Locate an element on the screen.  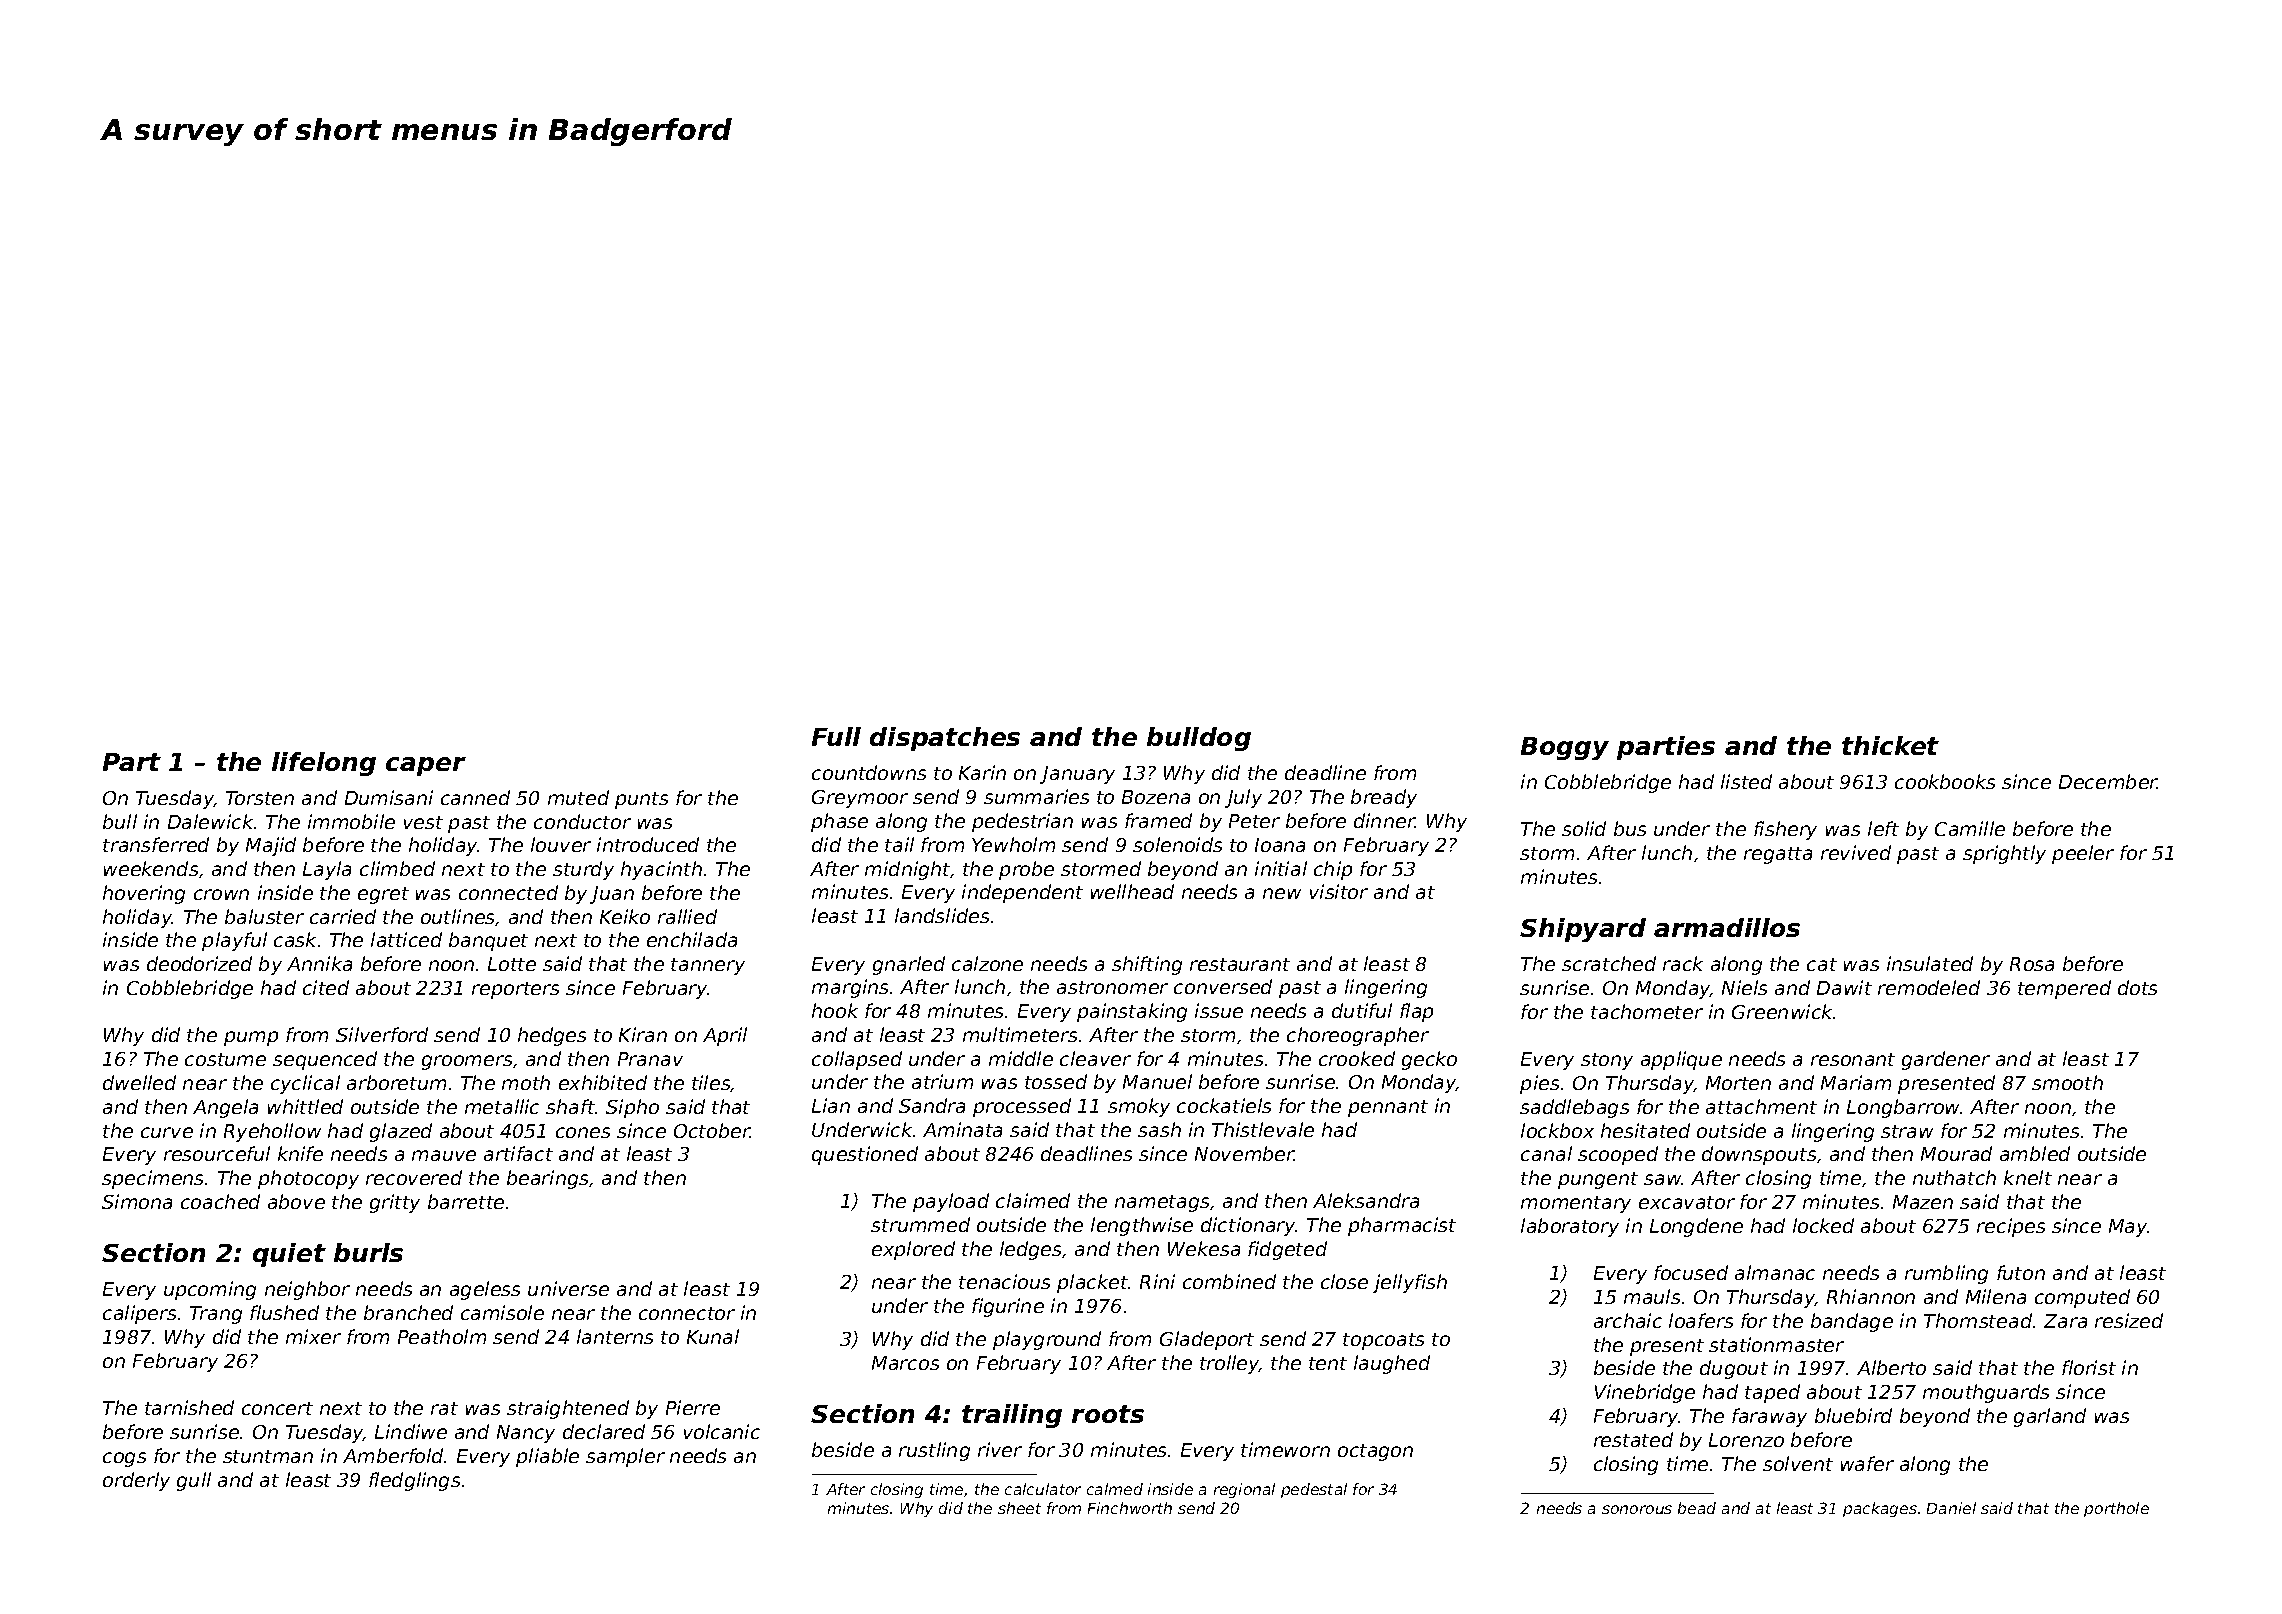
Thistlevale is located at coordinates (1263, 1129).
